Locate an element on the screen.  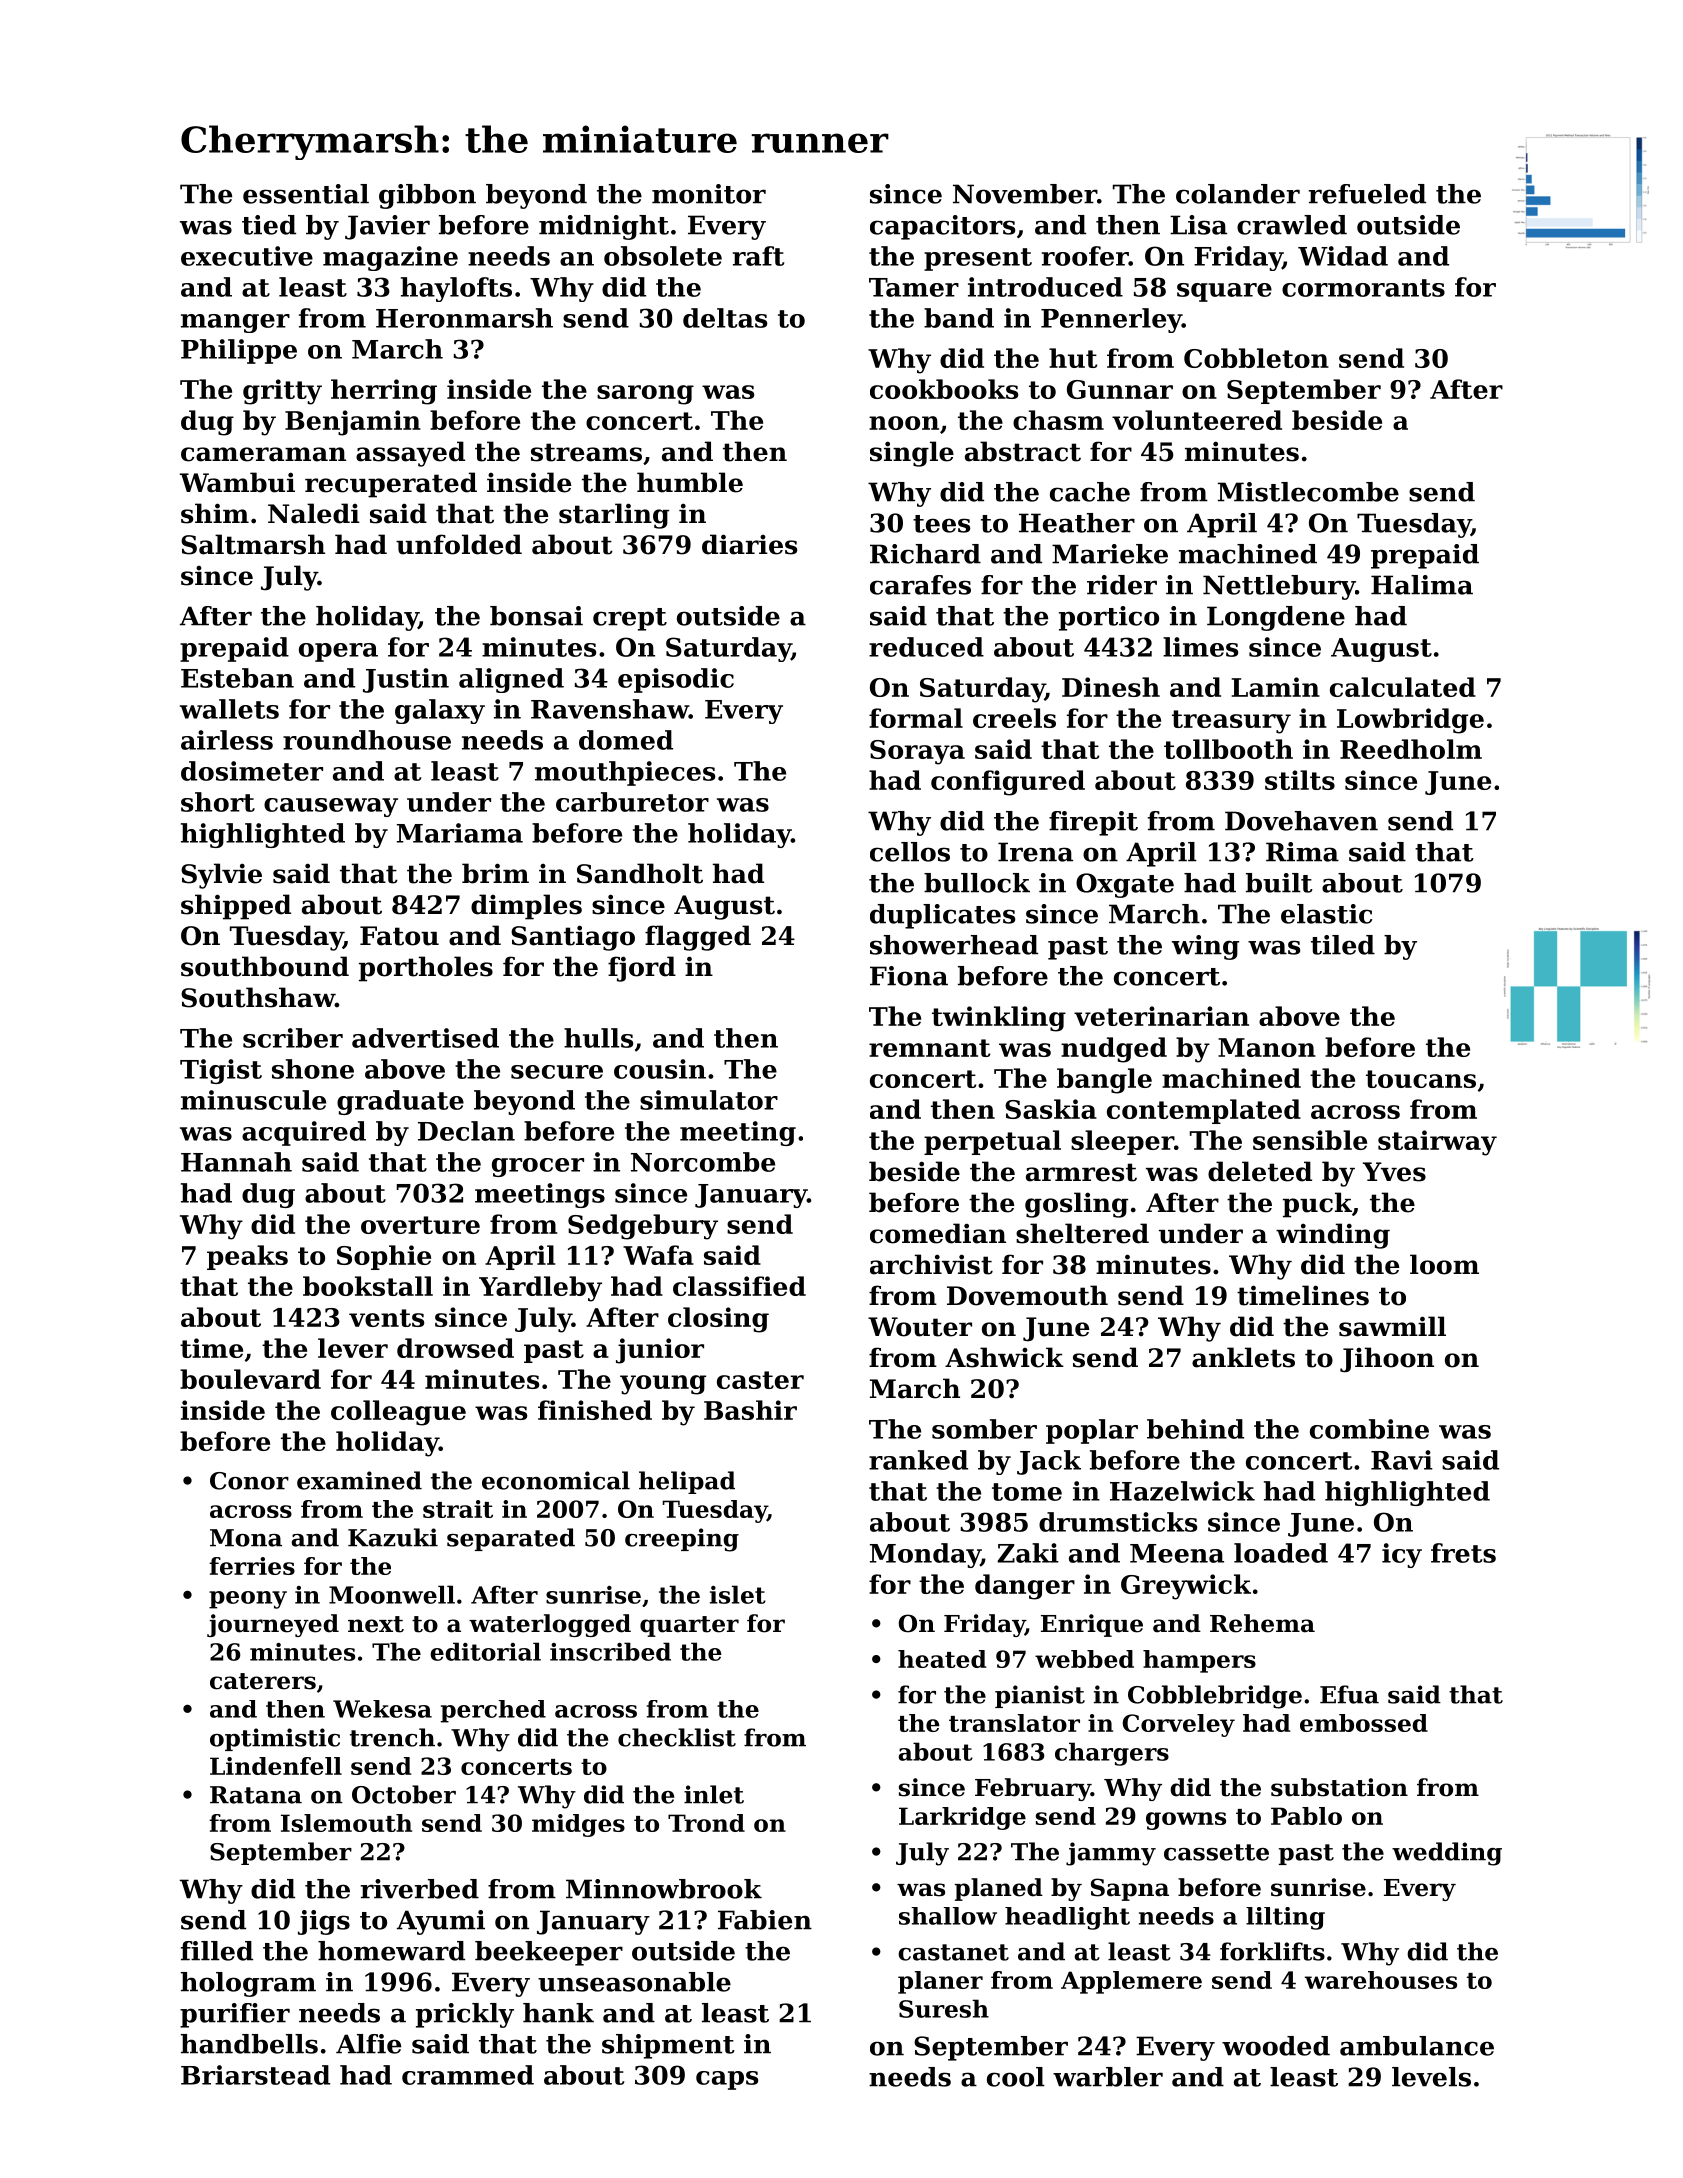
Fabien is located at coordinates (765, 1920).
